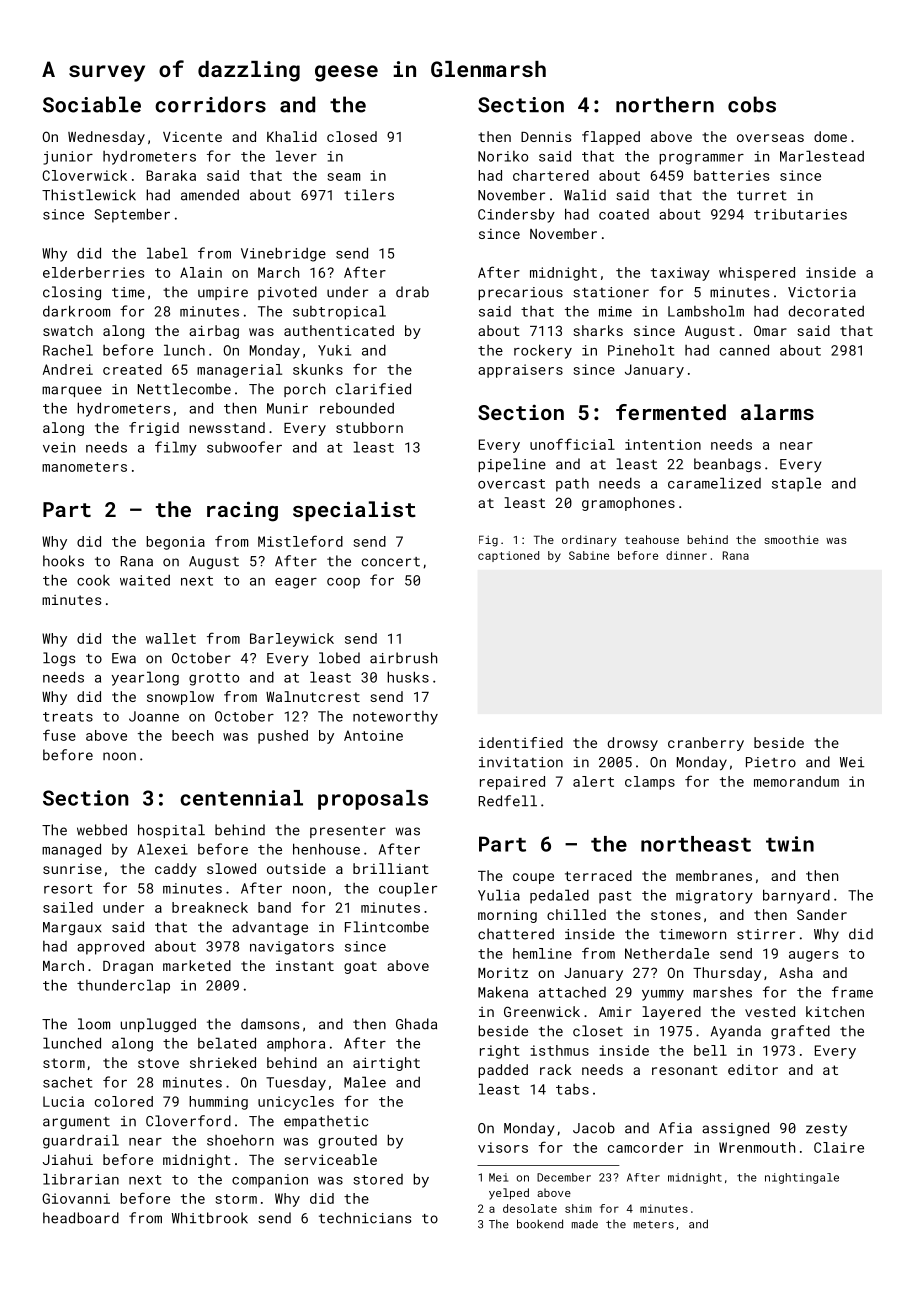 Image resolution: width=924 pixels, height=1308 pixels. Describe the element at coordinates (72, 869) in the image. I see `sunrise` at that location.
